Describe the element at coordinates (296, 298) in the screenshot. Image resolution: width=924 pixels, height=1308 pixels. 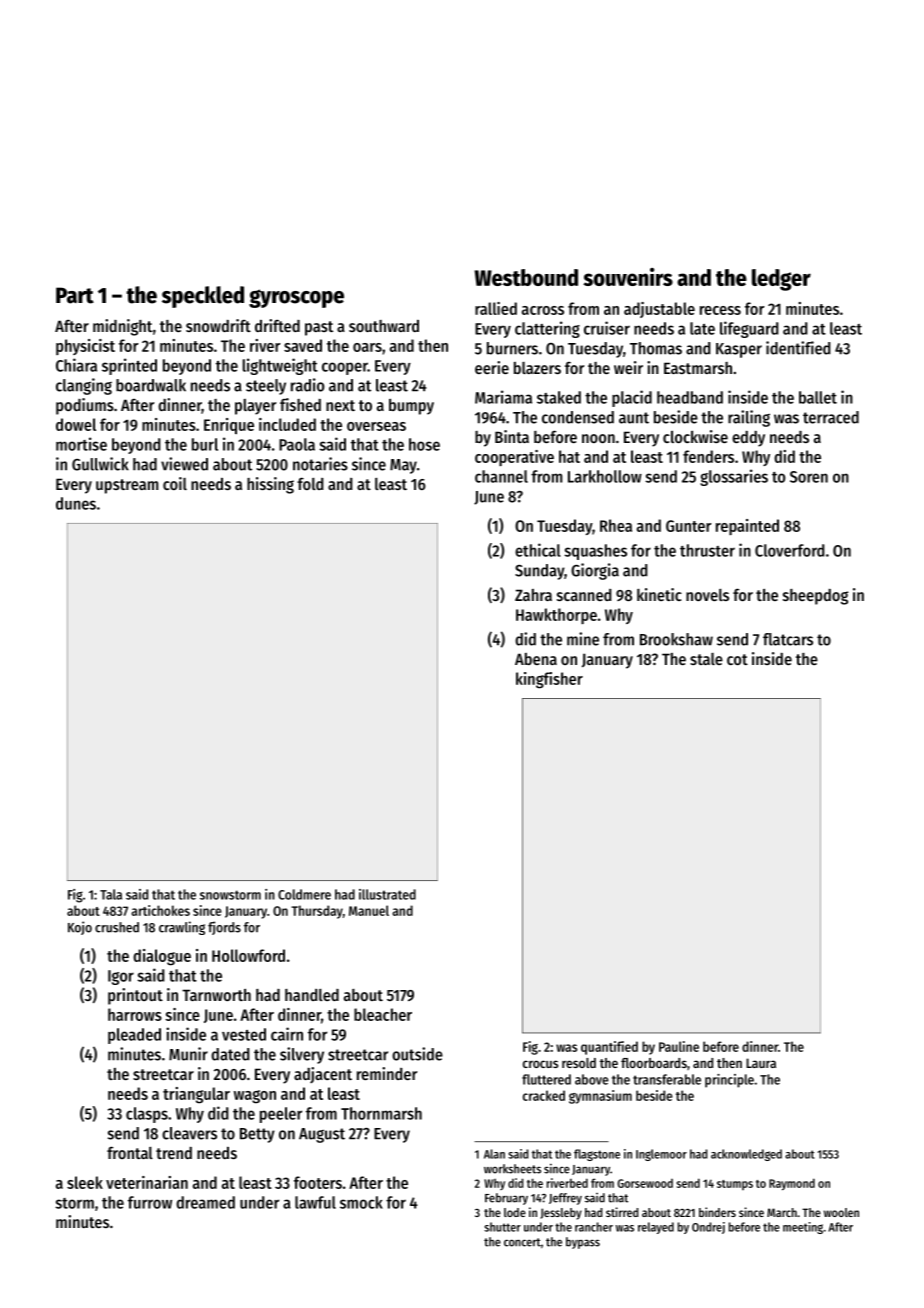
I see `gyroscope` at that location.
